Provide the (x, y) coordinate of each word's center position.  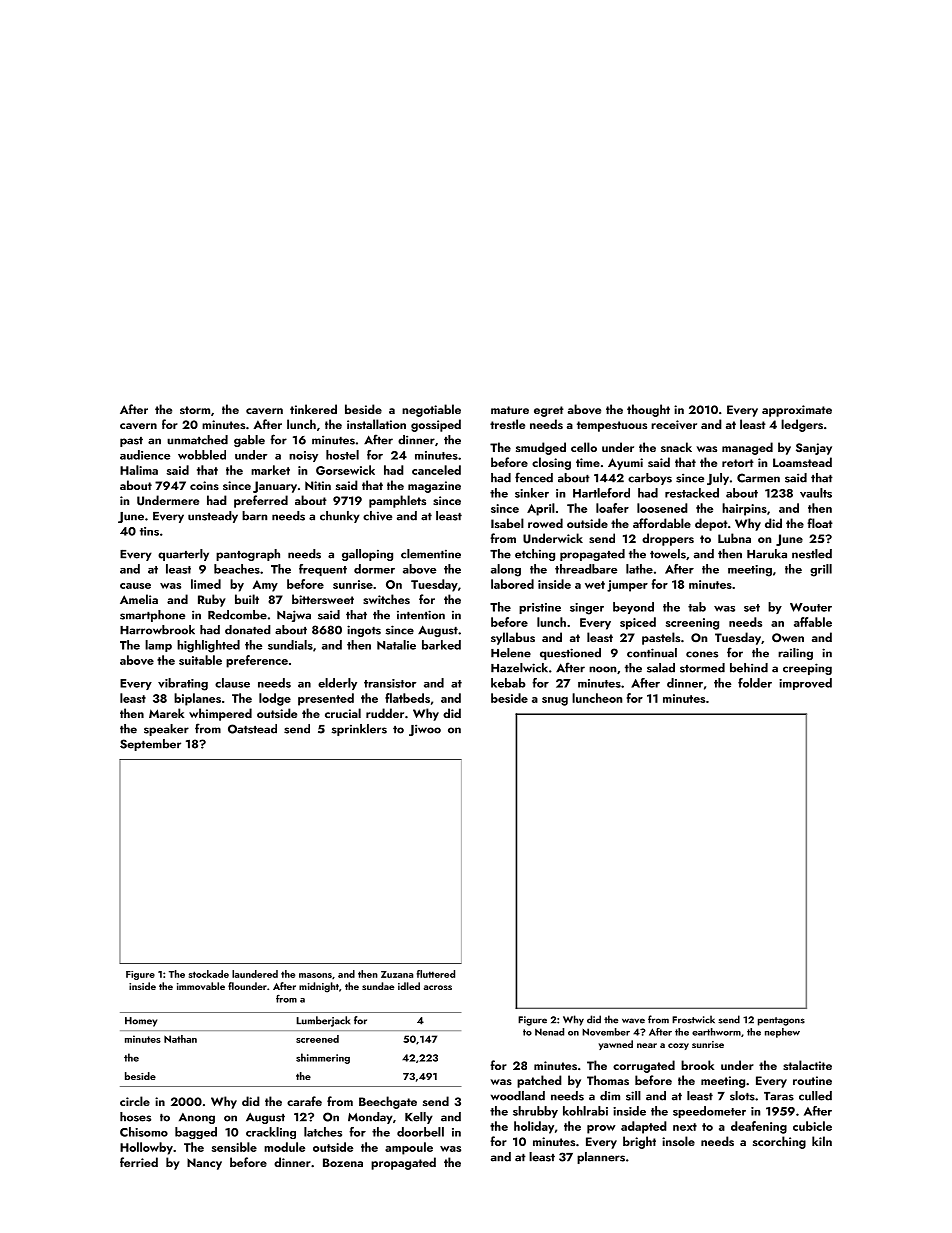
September (150, 745)
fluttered (436, 974)
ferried (139, 1162)
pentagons (781, 1021)
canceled (436, 470)
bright (639, 1142)
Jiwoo (425, 730)
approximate (797, 411)
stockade (209, 974)
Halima (139, 470)
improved (805, 684)
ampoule (409, 1148)
